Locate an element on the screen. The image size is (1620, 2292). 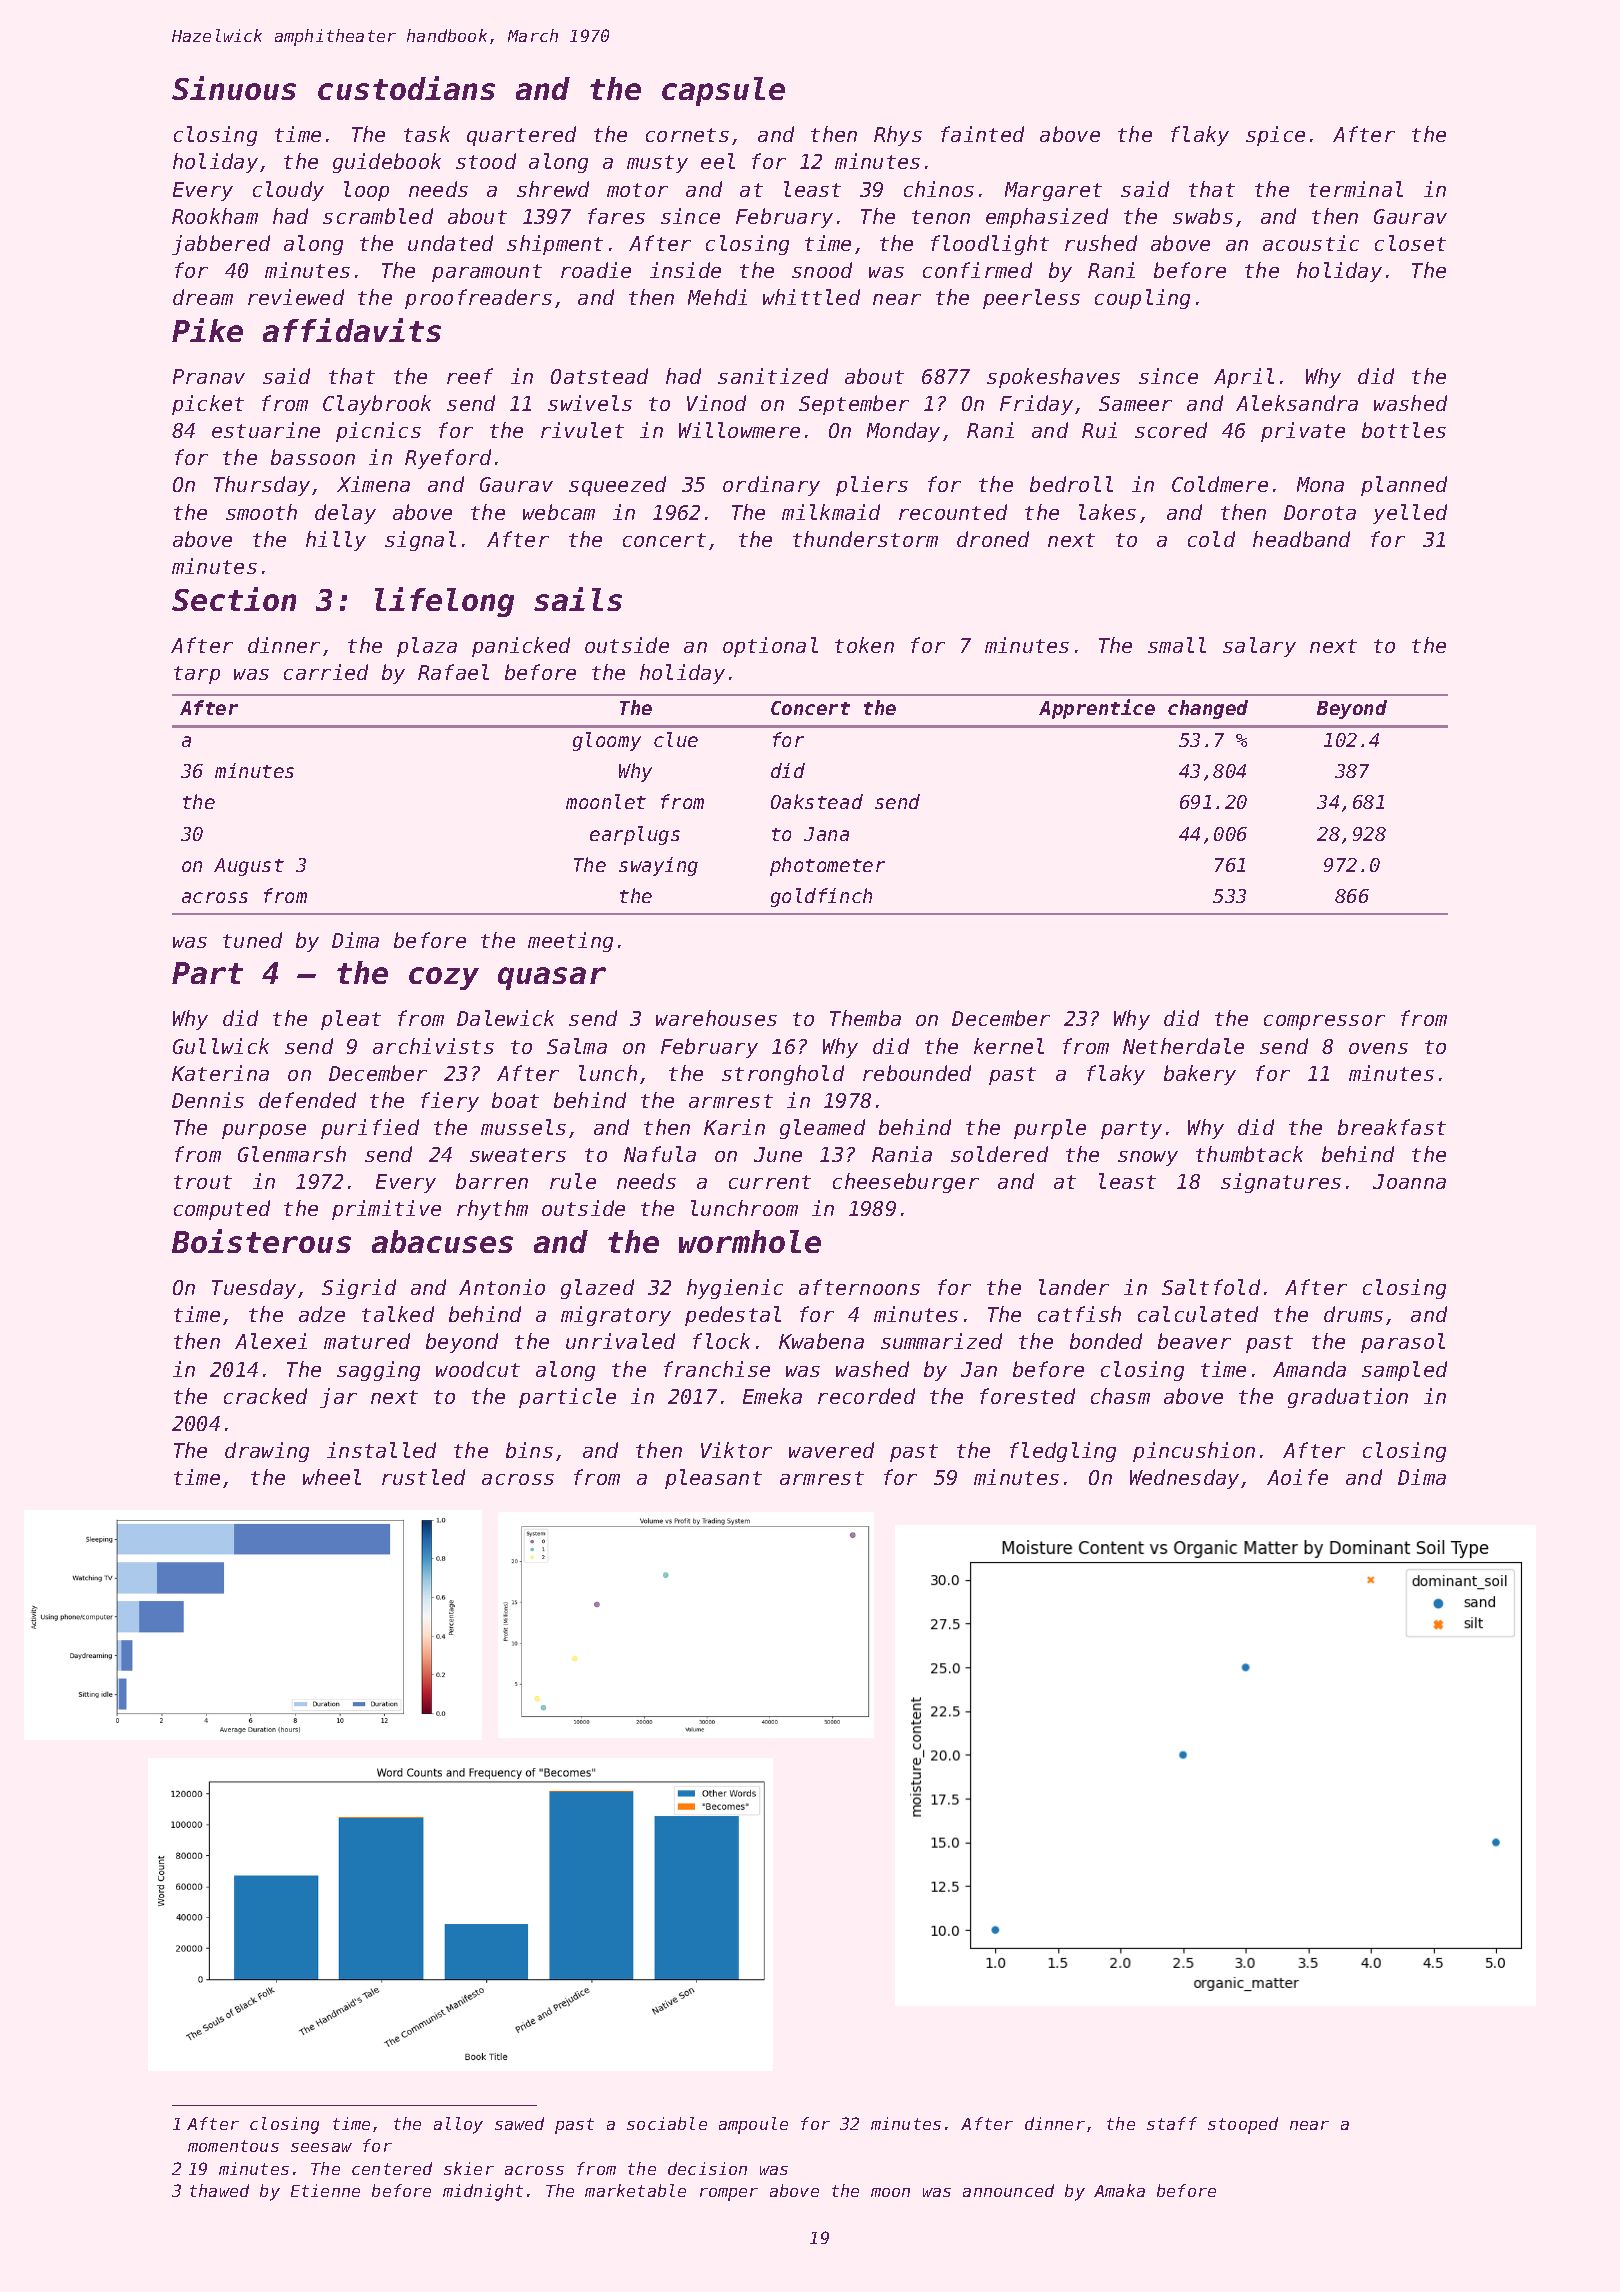
token is located at coordinates (864, 645).
